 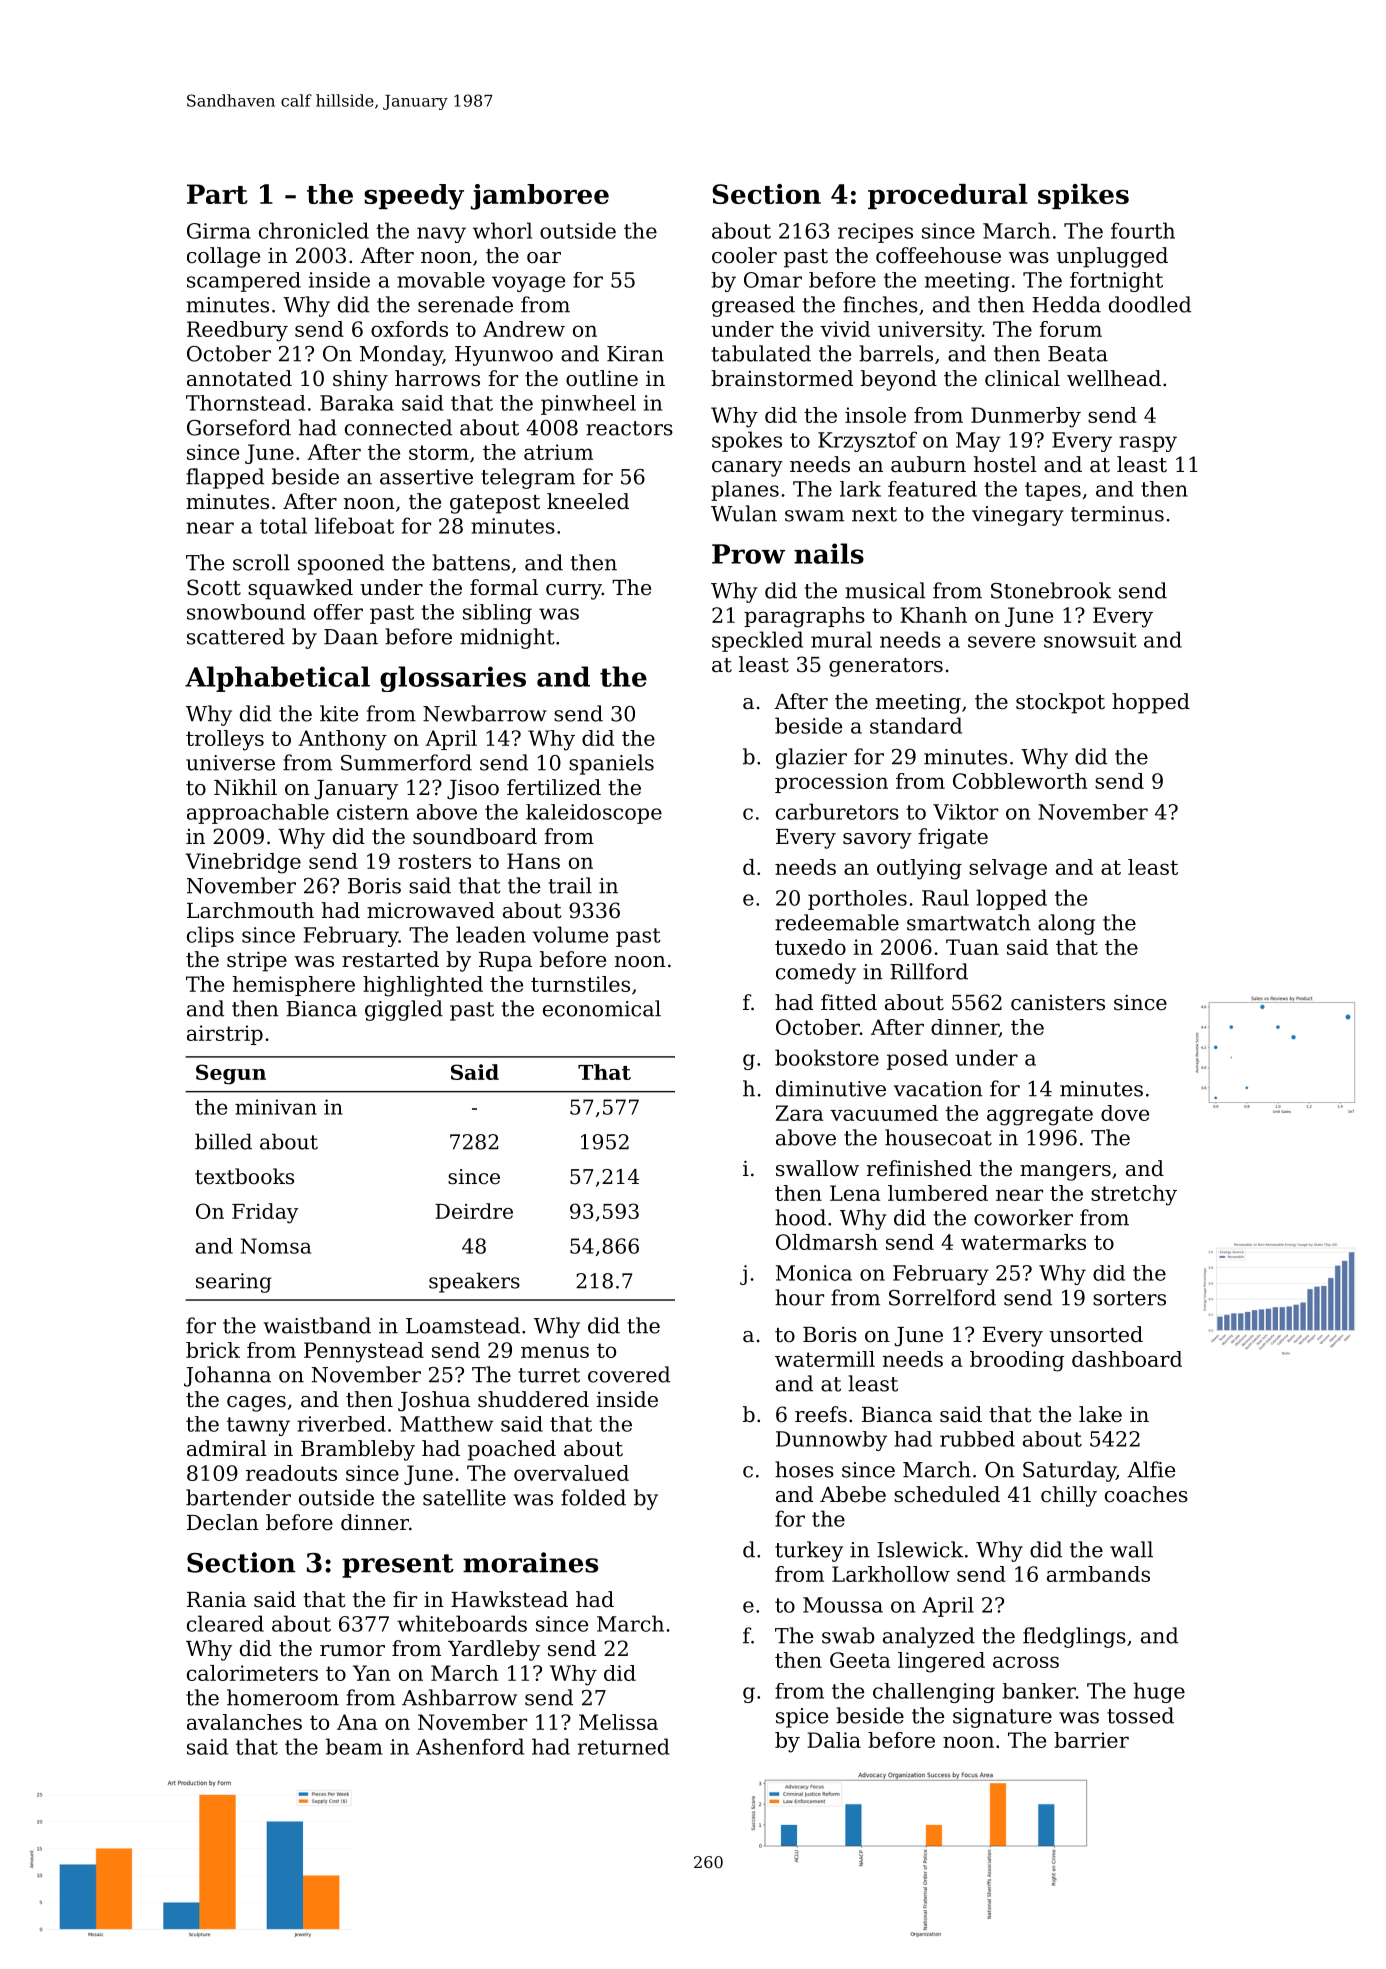 What do you see at coordinates (354, 1746) in the screenshot?
I see `beam` at bounding box center [354, 1746].
